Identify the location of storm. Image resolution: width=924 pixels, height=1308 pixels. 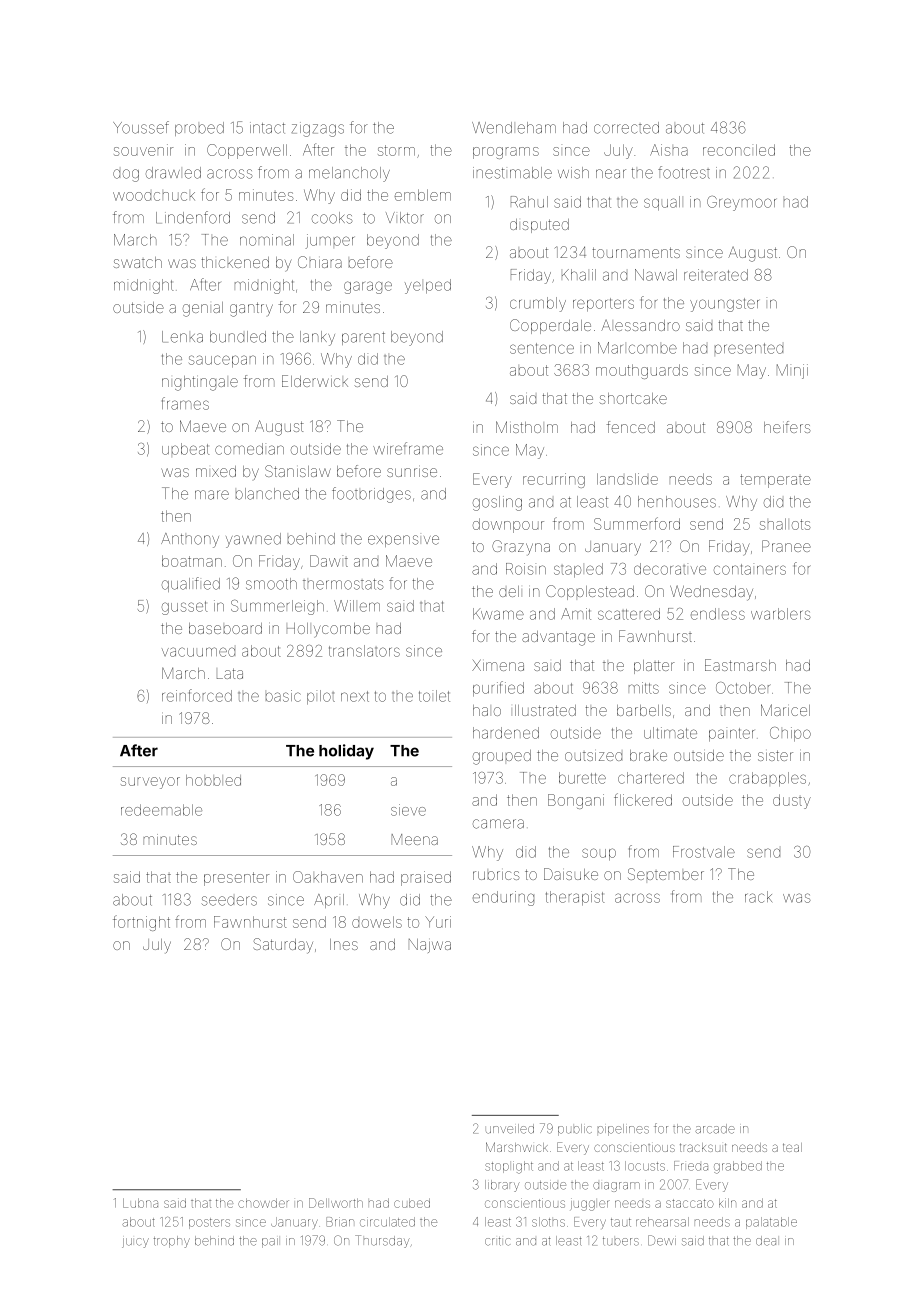
(396, 150).
